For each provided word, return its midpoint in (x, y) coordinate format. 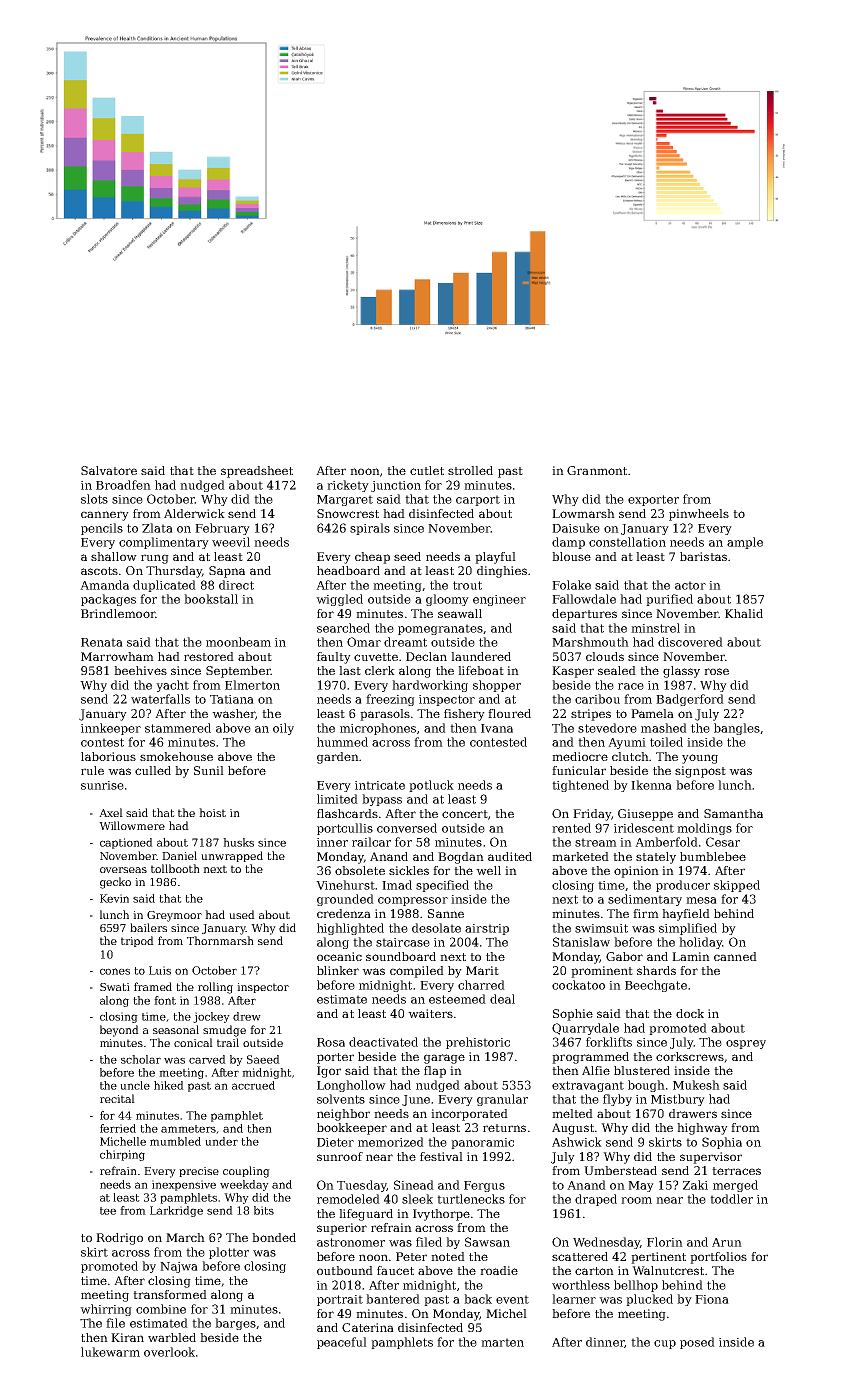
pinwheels (699, 515)
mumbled (175, 1141)
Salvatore (109, 470)
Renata (102, 642)
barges (235, 1324)
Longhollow (351, 1086)
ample (745, 543)
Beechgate (656, 986)
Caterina (368, 1327)
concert (465, 814)
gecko (115, 883)
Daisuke (576, 528)
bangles (737, 729)
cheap (372, 558)
